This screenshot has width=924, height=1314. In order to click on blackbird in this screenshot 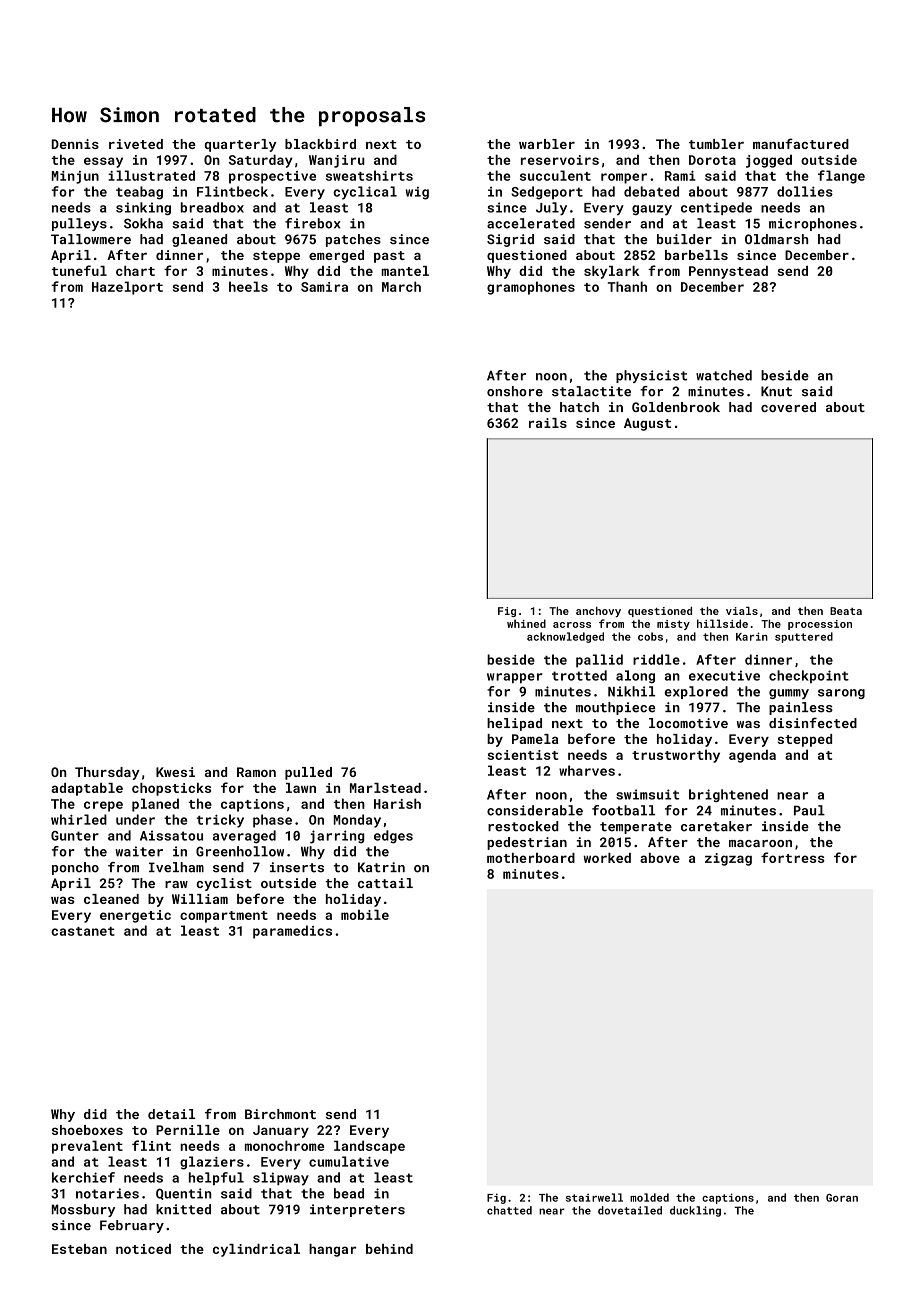, I will do `click(320, 144)`.
